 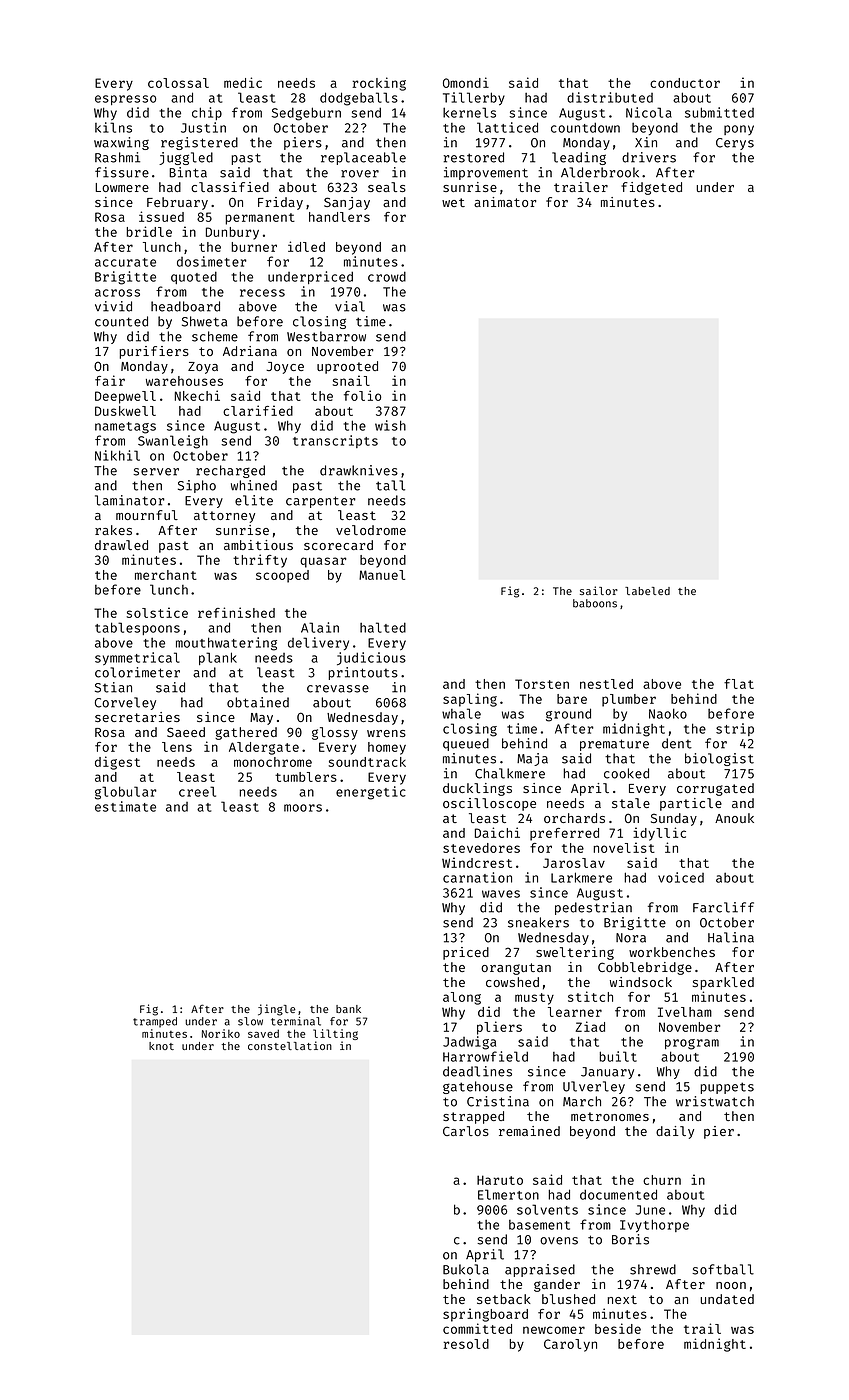 What do you see at coordinates (348, 1009) in the screenshot?
I see `bank` at bounding box center [348, 1009].
